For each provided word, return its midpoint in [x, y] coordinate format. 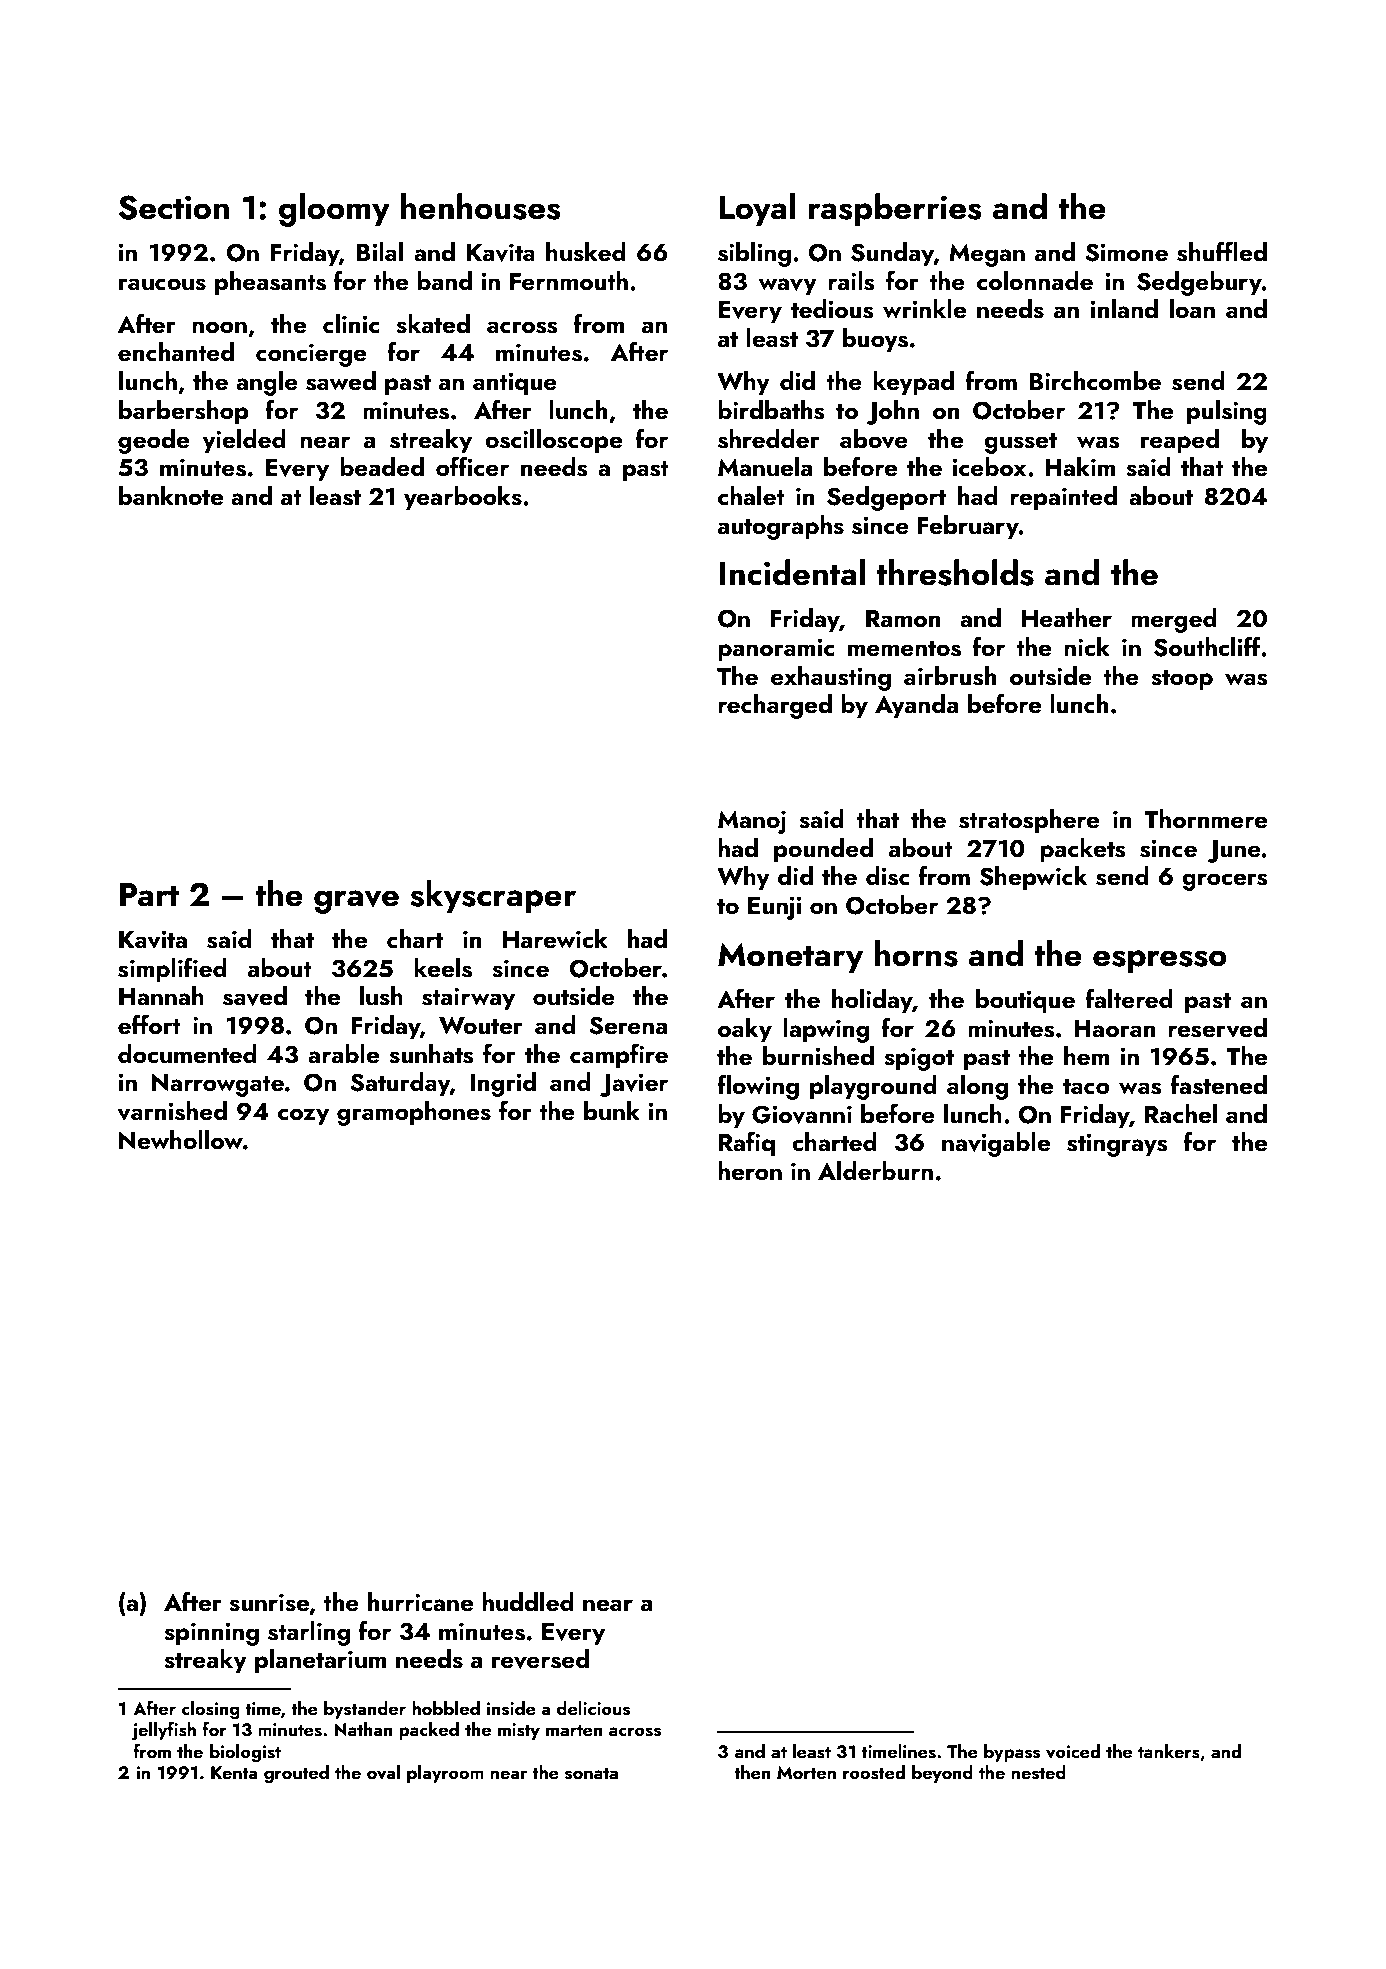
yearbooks [463, 498]
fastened [1219, 1084]
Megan [987, 255]
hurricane [420, 1602]
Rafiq [747, 1144]
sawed [341, 381]
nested [1038, 1772]
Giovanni [802, 1114]
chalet [751, 496]
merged [1174, 620]
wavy [787, 287]
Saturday [400, 1084]
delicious [593, 1708]
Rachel [1181, 1114]
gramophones [414, 1113]
